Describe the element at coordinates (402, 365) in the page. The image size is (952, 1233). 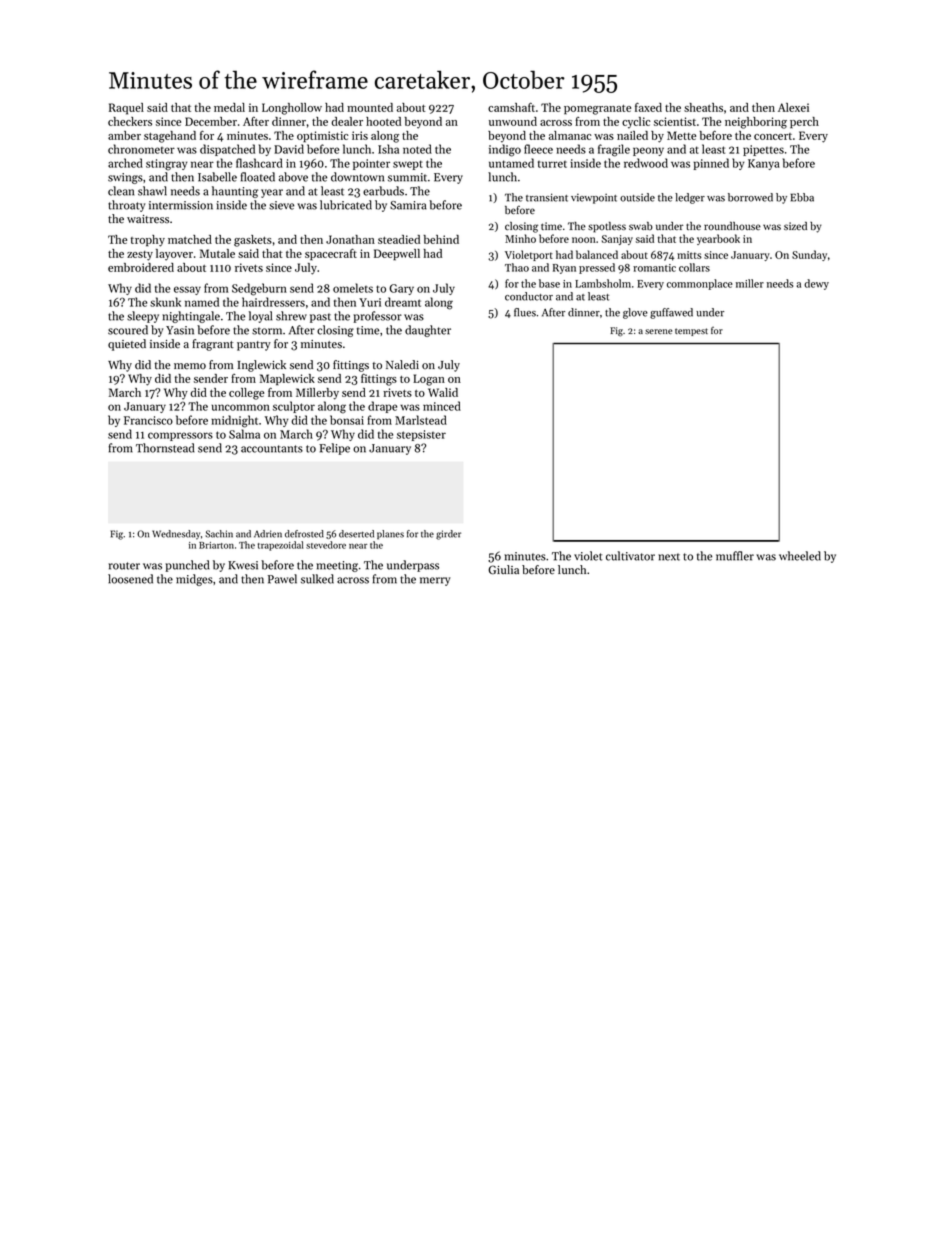
I see `Naledi` at that location.
